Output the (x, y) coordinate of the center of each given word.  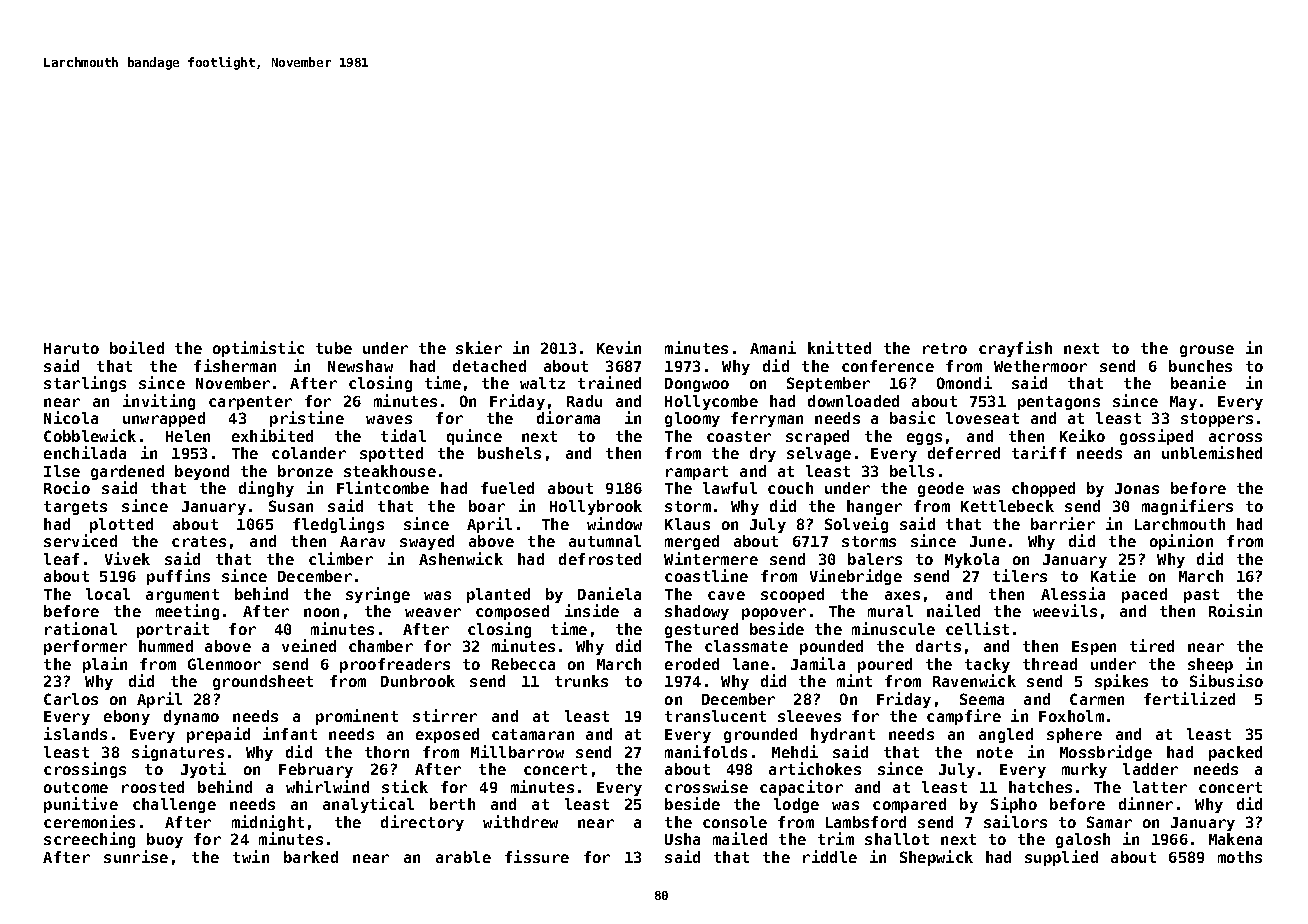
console (735, 822)
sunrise (136, 856)
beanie (1198, 382)
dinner (1146, 803)
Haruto (71, 348)
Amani (773, 347)
